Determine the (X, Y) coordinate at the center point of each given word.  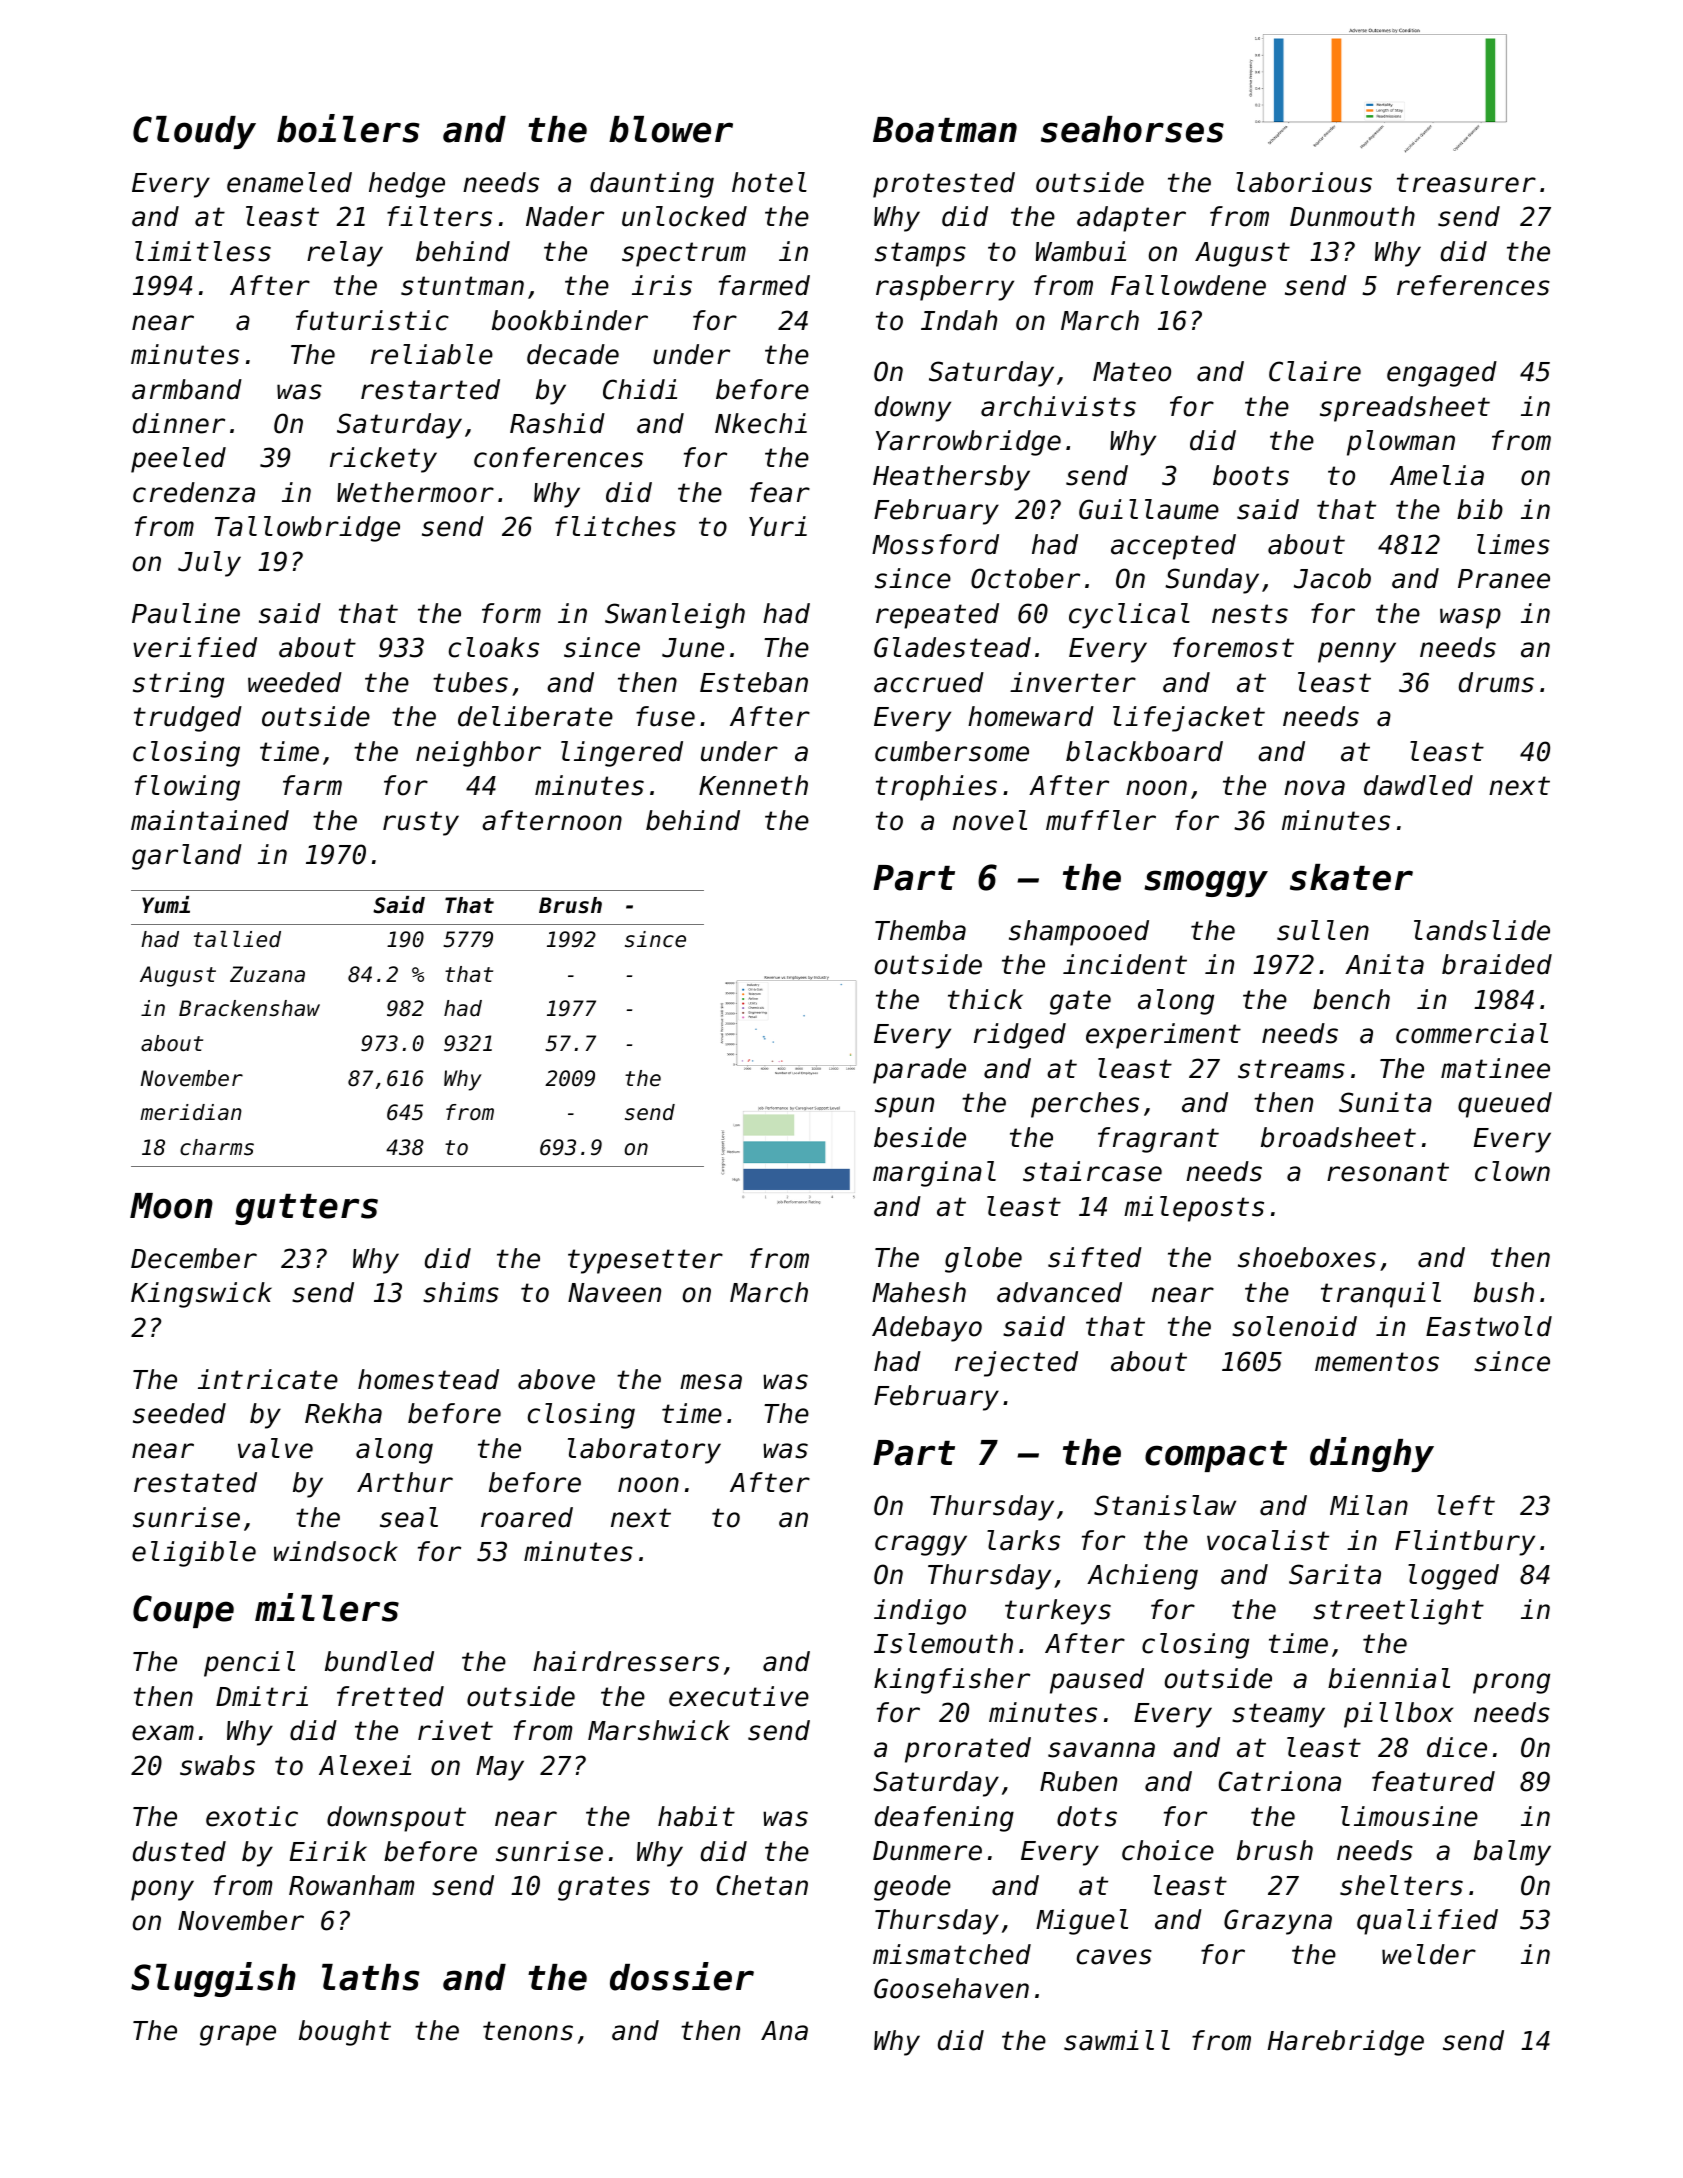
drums (1496, 682)
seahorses (1132, 129)
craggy (921, 1545)
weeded (295, 682)
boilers (348, 128)
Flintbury (1465, 1543)
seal (409, 1517)
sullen (1323, 930)
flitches (615, 526)
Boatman (945, 130)
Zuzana (267, 974)
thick (985, 999)
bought (345, 2033)
